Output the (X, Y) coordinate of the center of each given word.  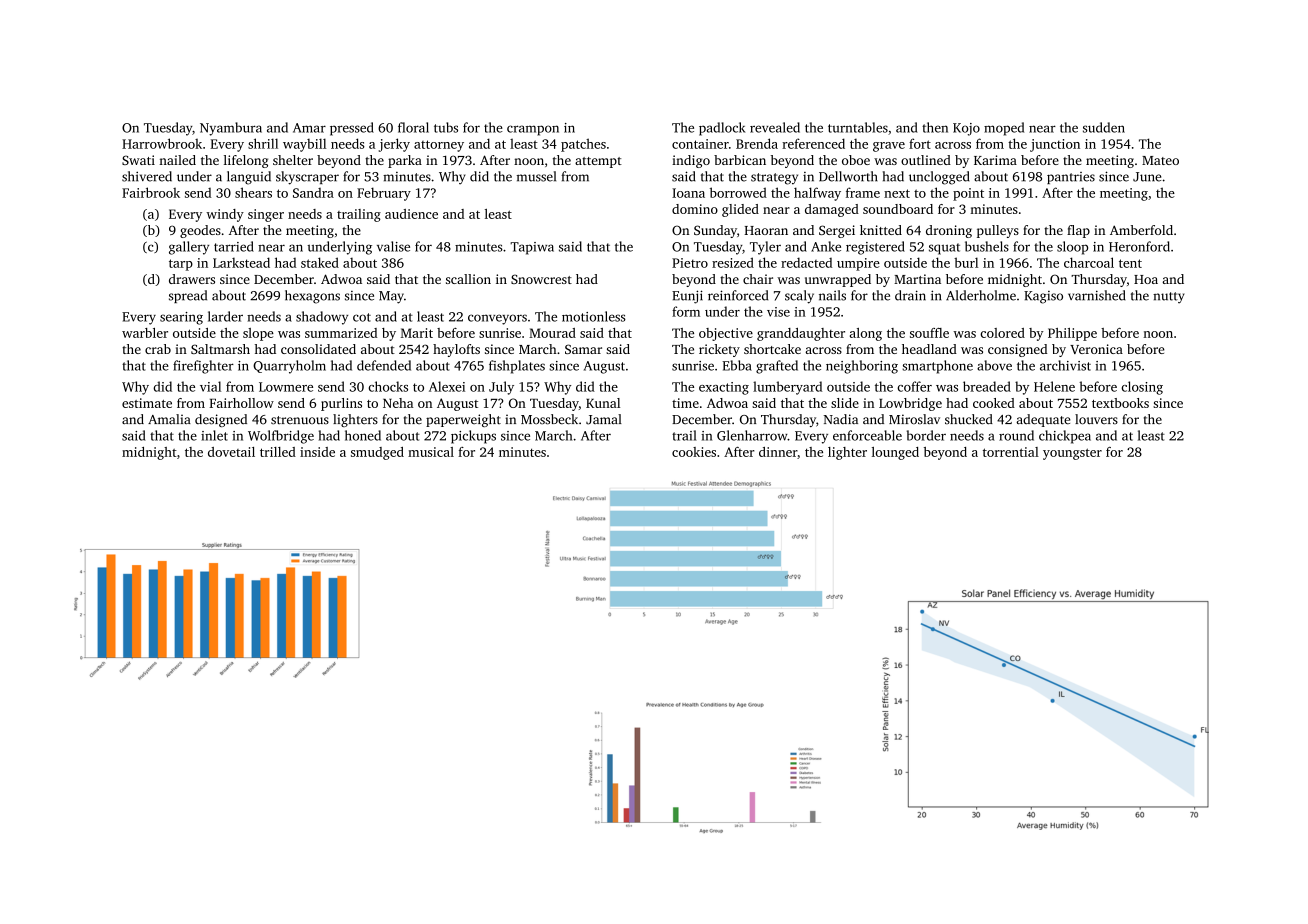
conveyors (497, 319)
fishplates (517, 367)
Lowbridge (910, 404)
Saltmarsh (220, 349)
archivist (1065, 365)
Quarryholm (289, 367)
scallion (468, 279)
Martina (917, 279)
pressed (352, 129)
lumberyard (787, 388)
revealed (775, 127)
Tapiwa (532, 248)
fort (920, 143)
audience (411, 214)
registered (875, 248)
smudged (377, 453)
